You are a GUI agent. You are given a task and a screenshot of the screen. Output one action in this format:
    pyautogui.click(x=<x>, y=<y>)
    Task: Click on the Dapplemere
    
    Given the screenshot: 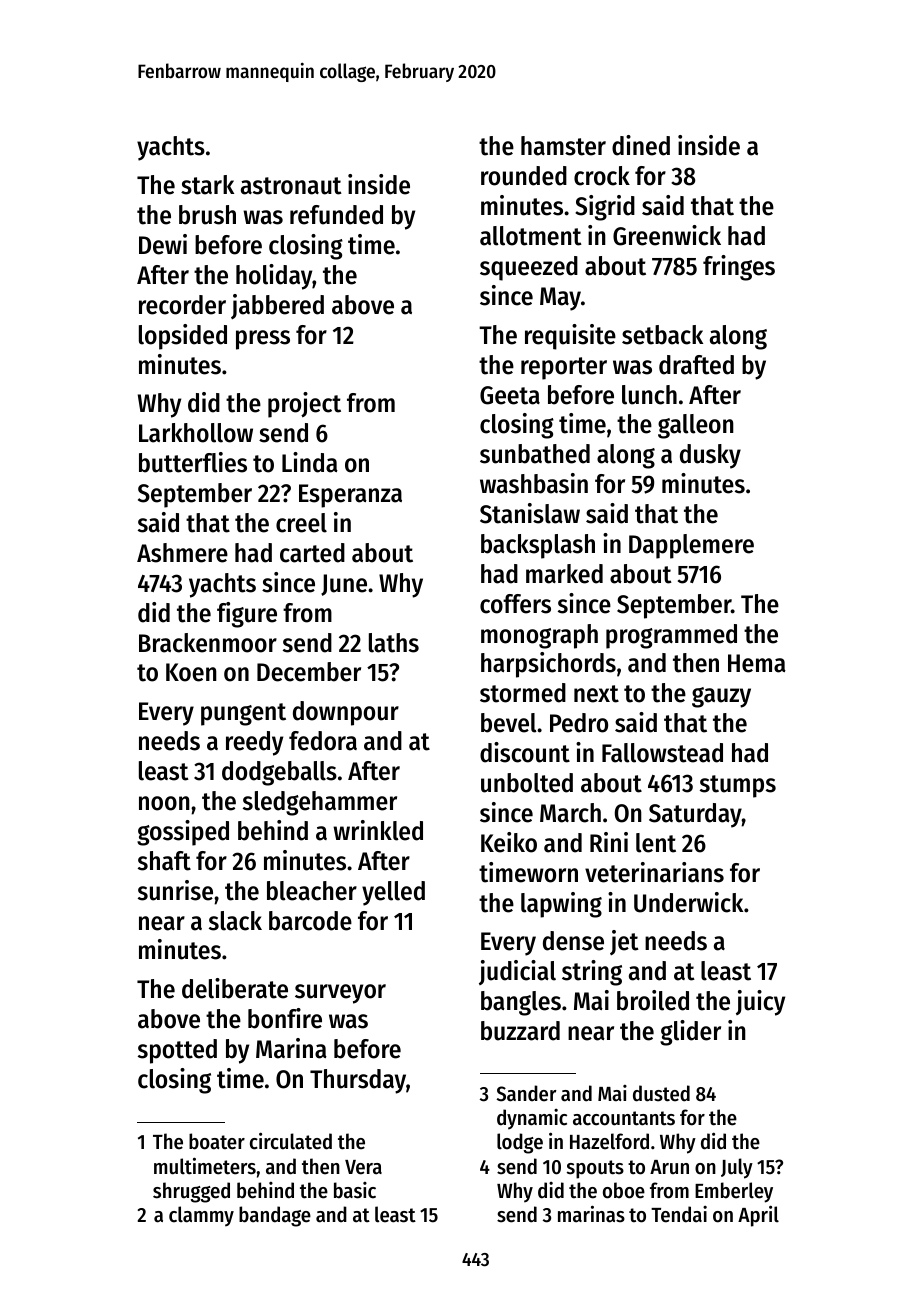 What is the action you would take?
    pyautogui.click(x=691, y=546)
